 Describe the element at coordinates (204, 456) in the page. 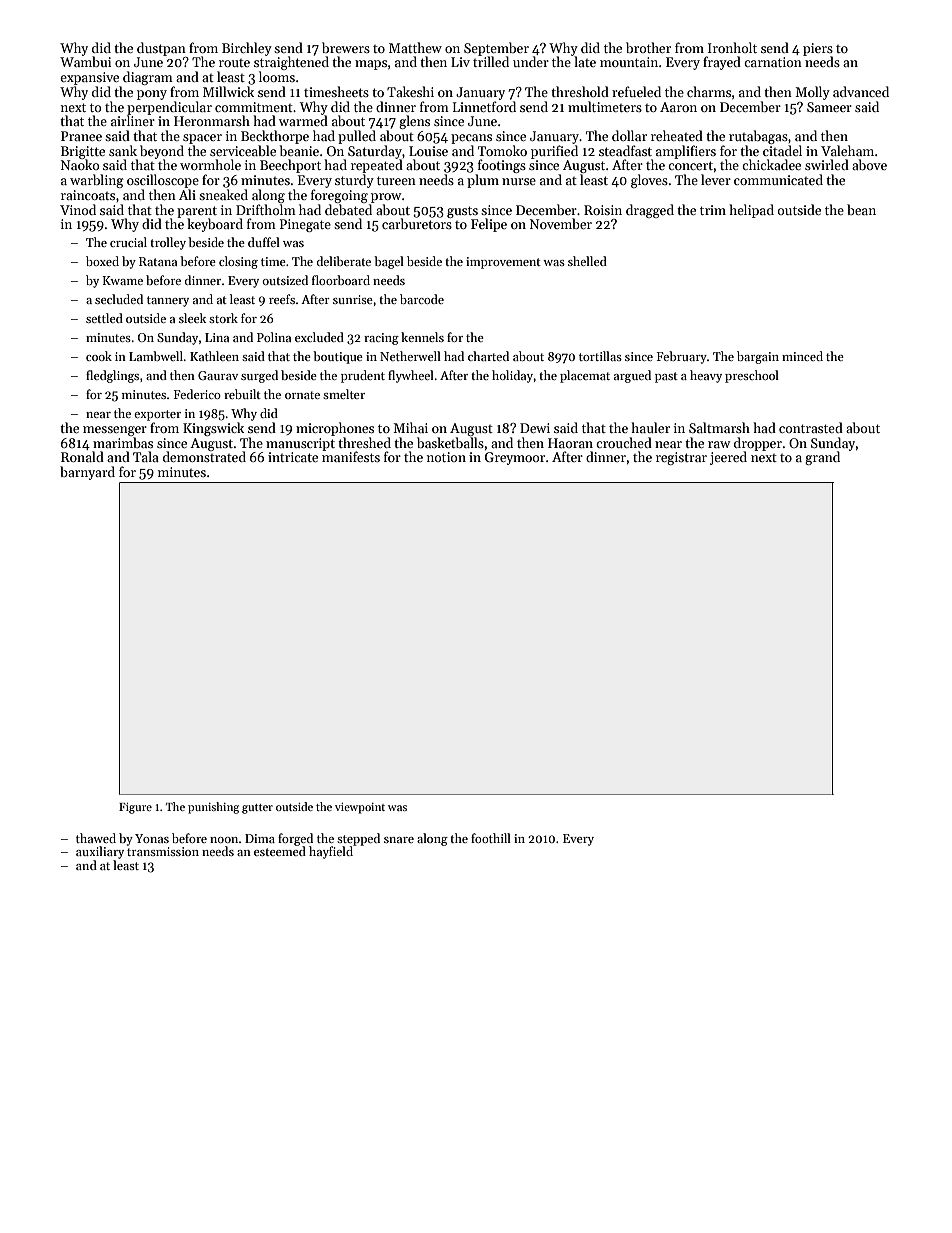

I see `demonstrated` at that location.
